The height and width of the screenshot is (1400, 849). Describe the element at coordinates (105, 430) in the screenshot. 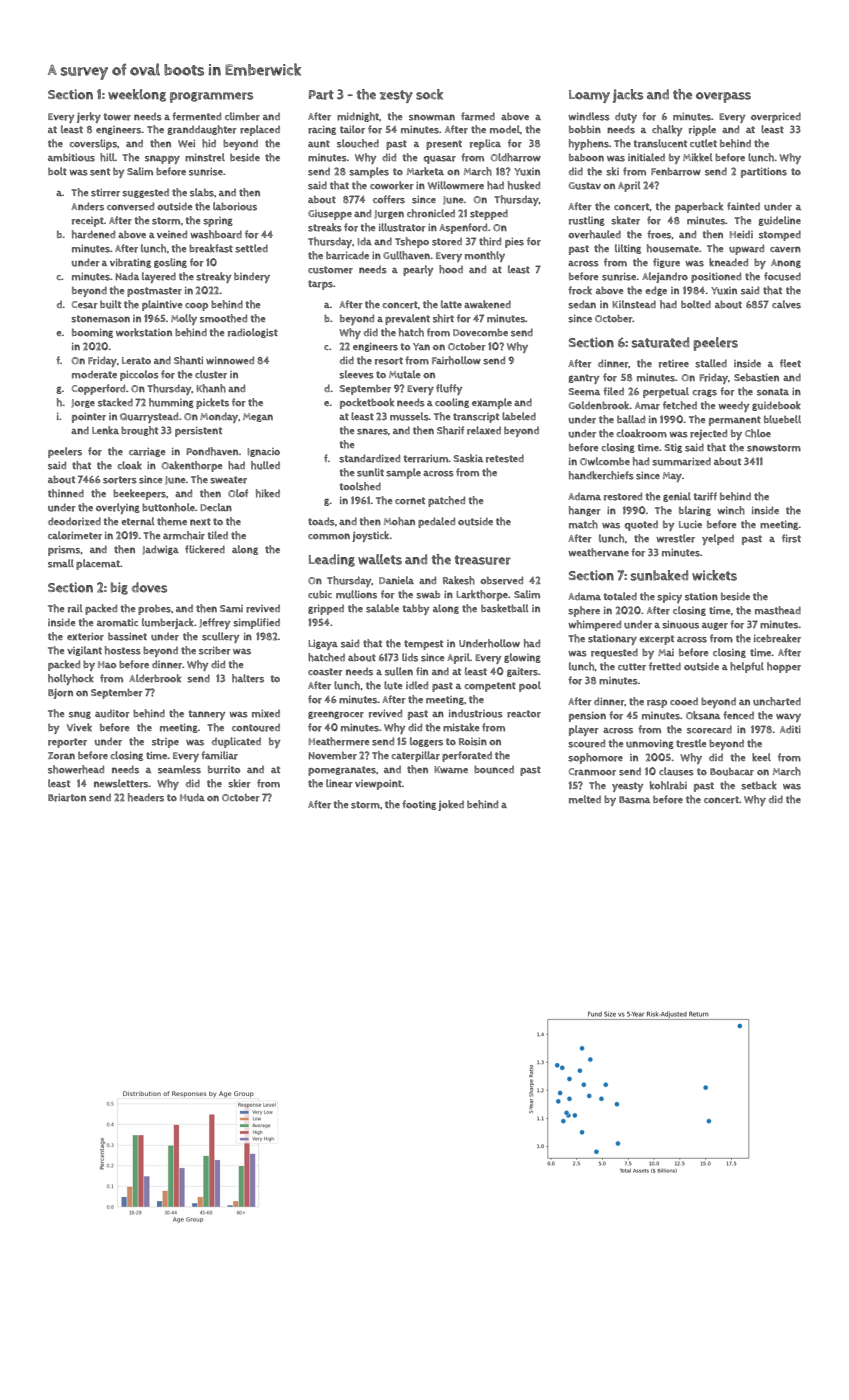

I see `Lenka` at that location.
